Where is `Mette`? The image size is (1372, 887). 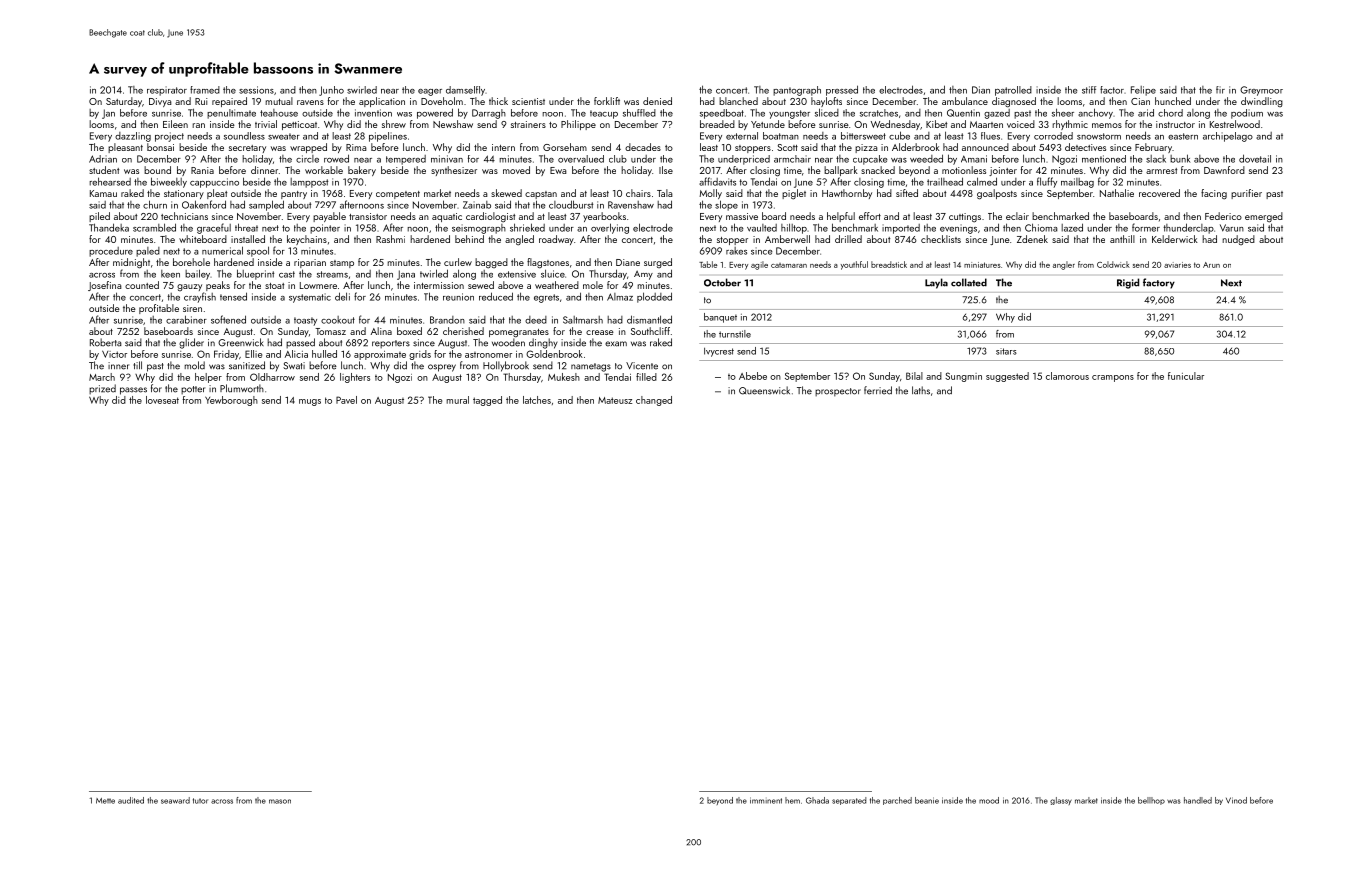 Mette is located at coordinates (105, 801).
